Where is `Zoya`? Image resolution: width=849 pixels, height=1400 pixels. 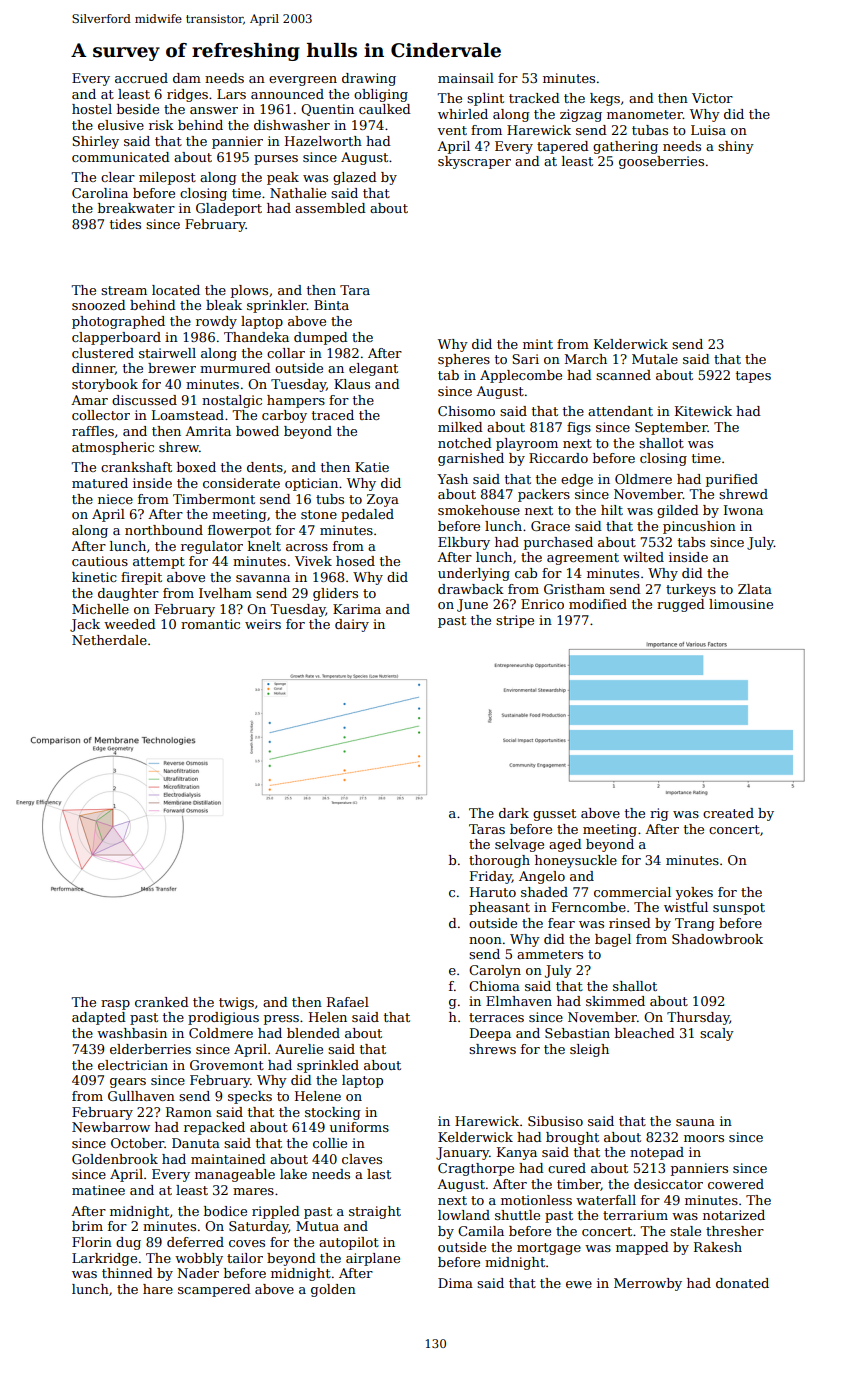 Zoya is located at coordinates (383, 500).
